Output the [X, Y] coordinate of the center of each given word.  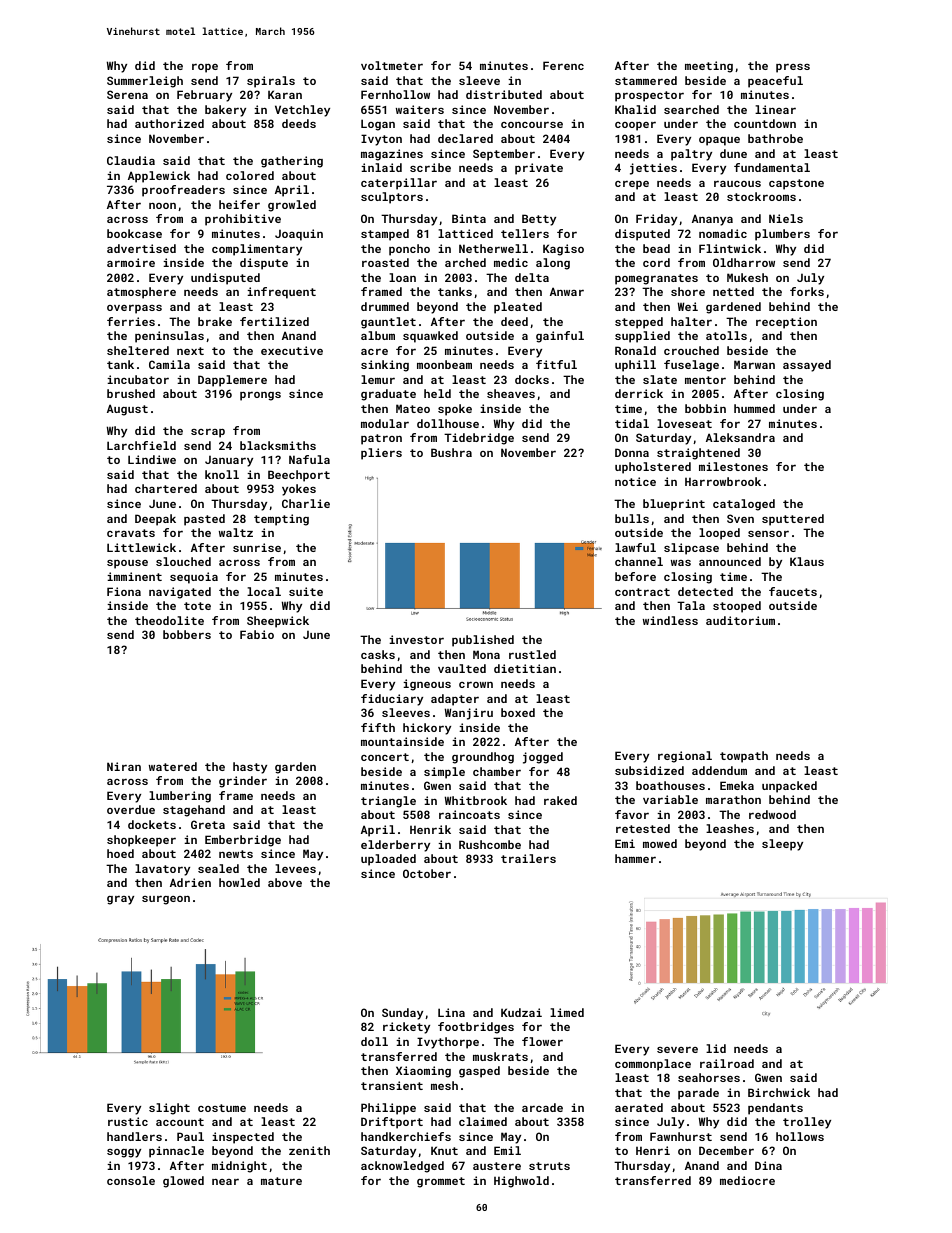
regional [685, 757]
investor [416, 639]
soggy [124, 1153]
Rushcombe [490, 844]
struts [549, 1166]
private [539, 169]
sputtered [793, 520]
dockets [152, 824]
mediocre [747, 1180]
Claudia [131, 160]
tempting [281, 520]
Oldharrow [744, 262]
